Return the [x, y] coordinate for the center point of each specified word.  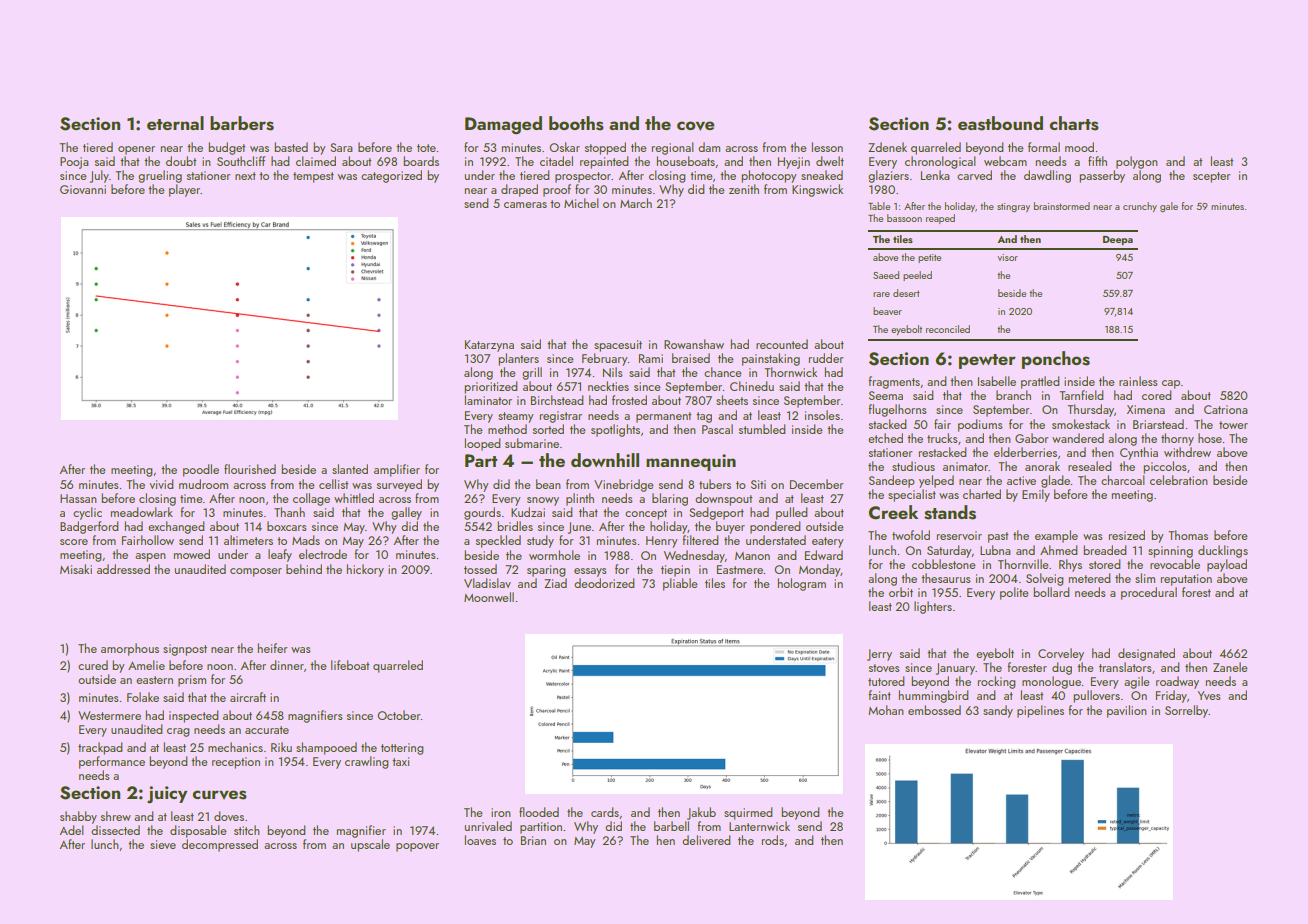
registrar [561, 417]
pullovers [1096, 696]
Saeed [886, 275]
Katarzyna [489, 346]
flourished [250, 469]
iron [501, 812]
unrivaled [488, 826]
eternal [175, 123]
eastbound [1000, 123]
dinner [287, 665]
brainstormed [1062, 206]
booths [576, 123]
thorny [1177, 439]
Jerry [879, 655]
